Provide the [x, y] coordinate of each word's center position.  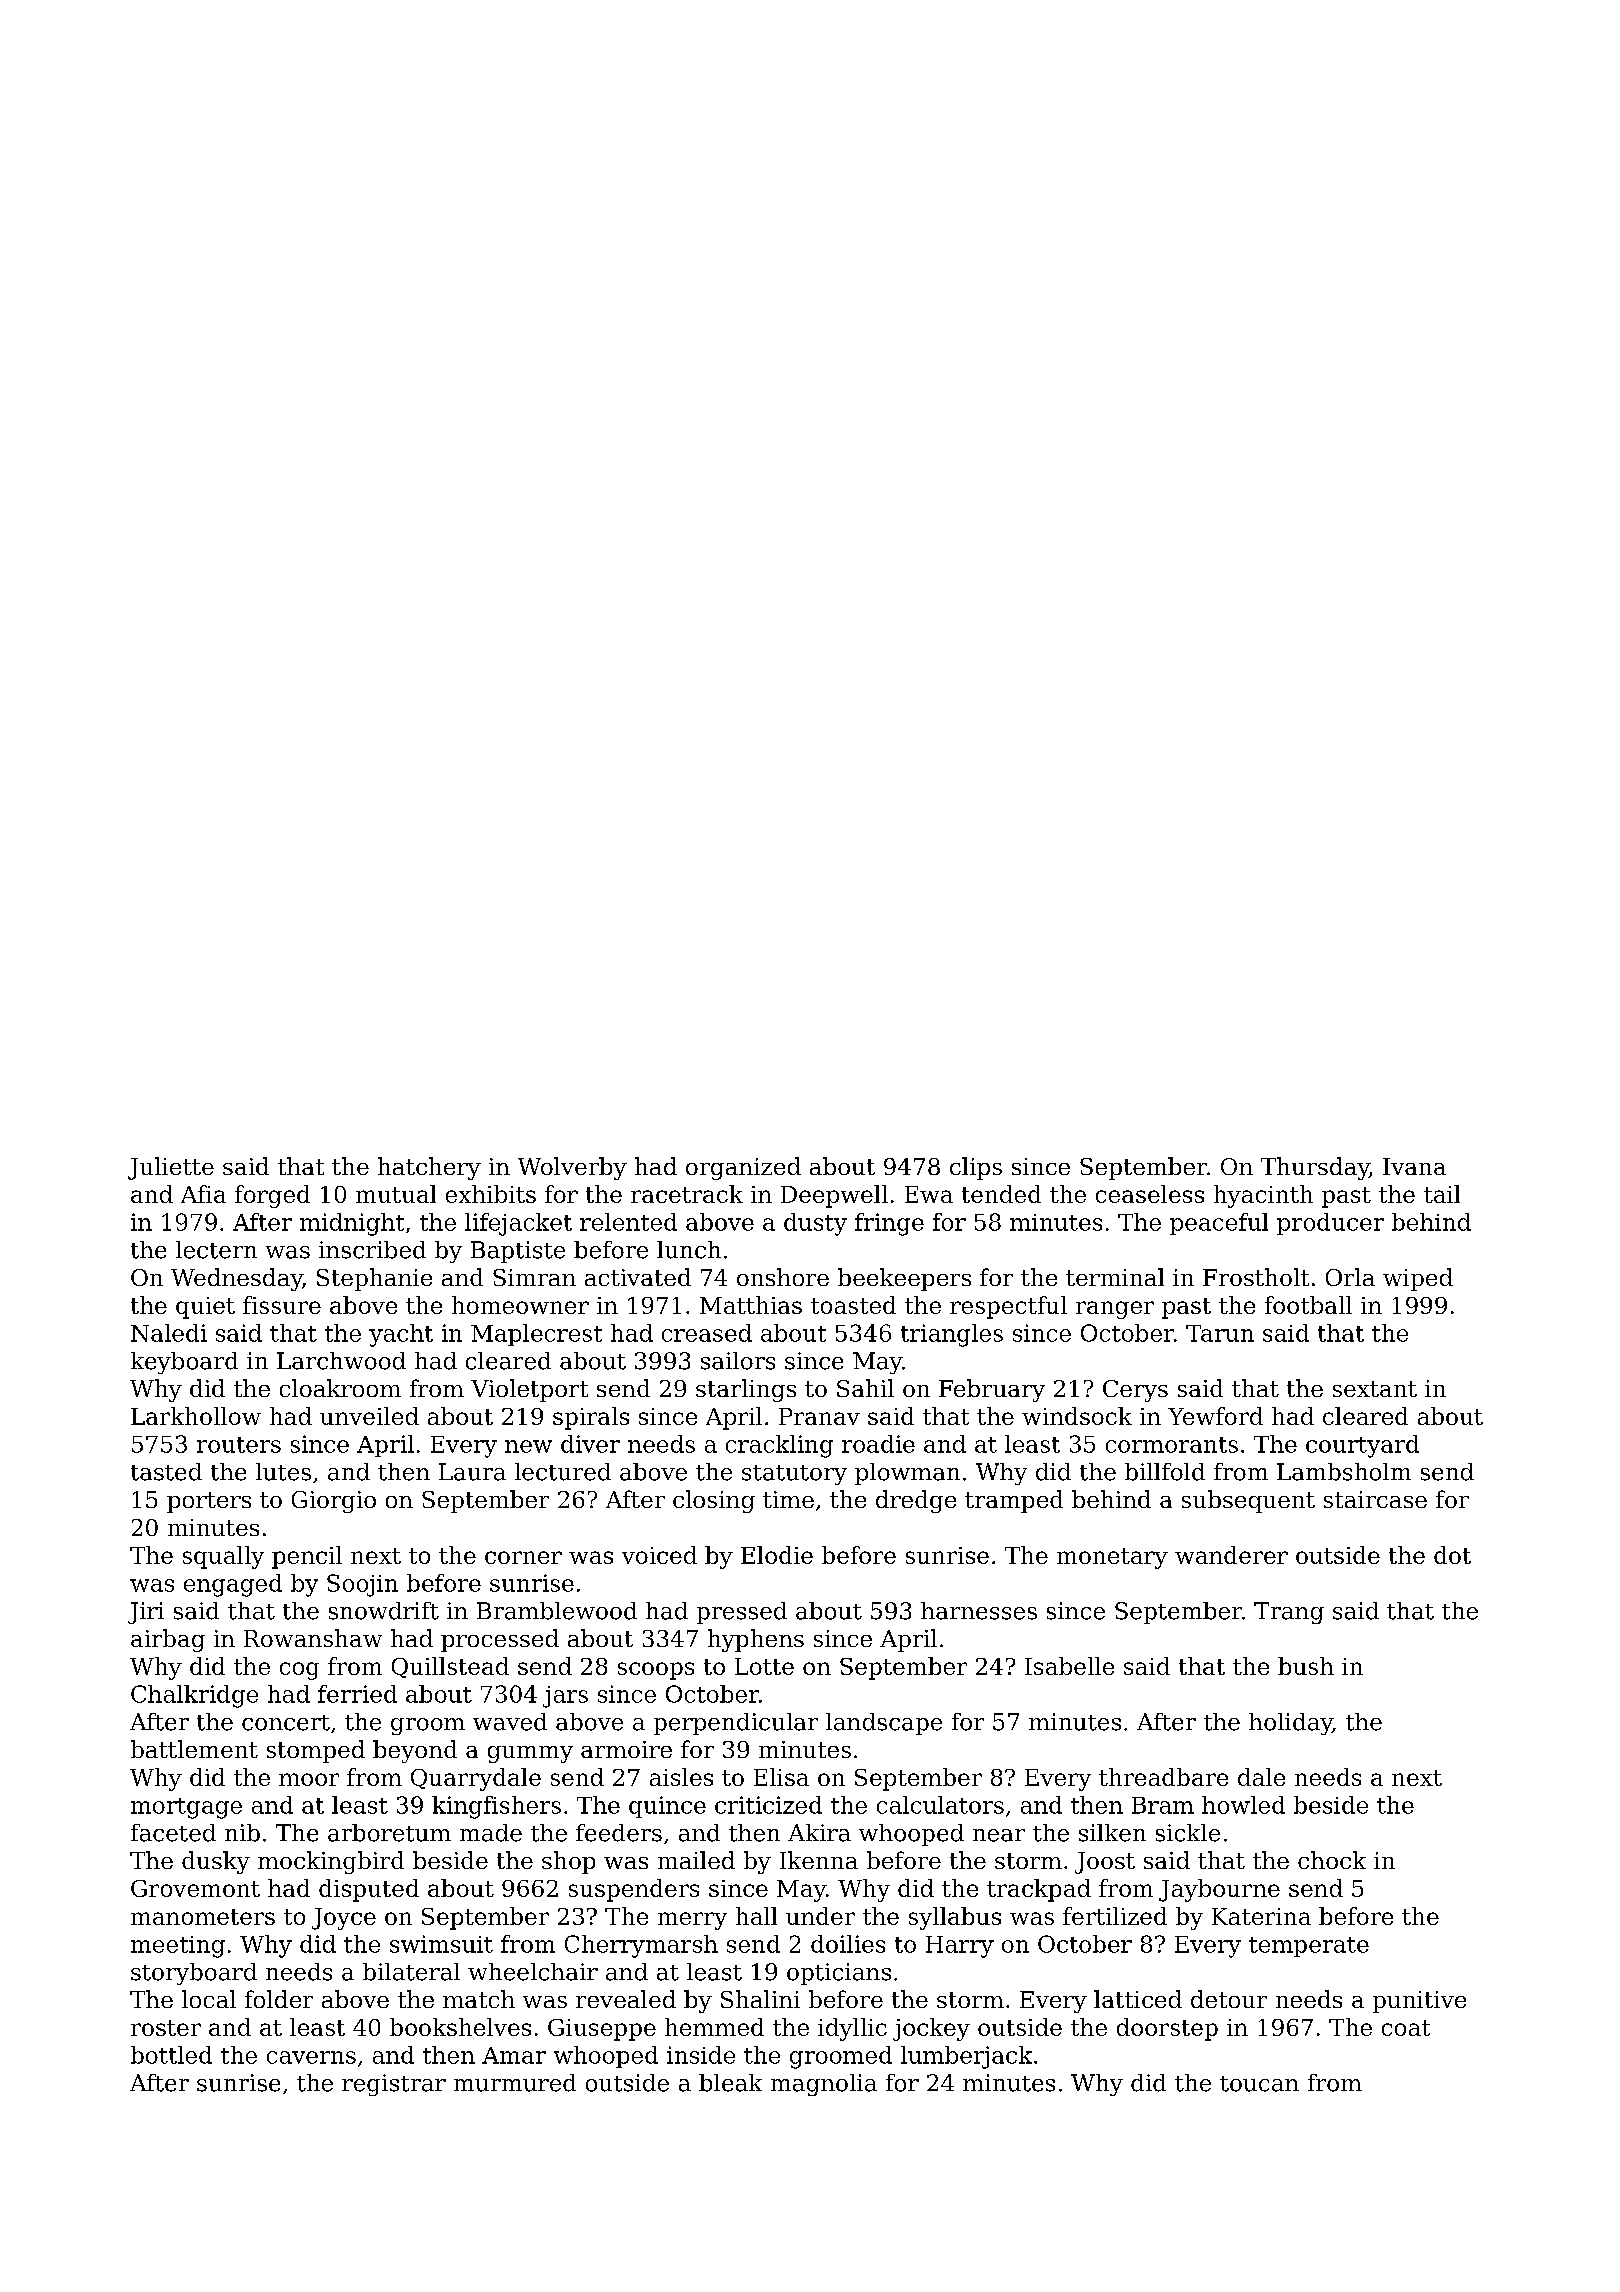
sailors [738, 1361]
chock [1332, 1860]
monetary [1112, 1558]
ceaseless [1150, 1194]
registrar [394, 2085]
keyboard [184, 1363]
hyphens [756, 1640]
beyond [415, 1751]
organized [743, 1168]
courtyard [1362, 1446]
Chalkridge [194, 1696]
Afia [203, 1194]
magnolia [824, 2085]
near [999, 1835]
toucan [1259, 2084]
